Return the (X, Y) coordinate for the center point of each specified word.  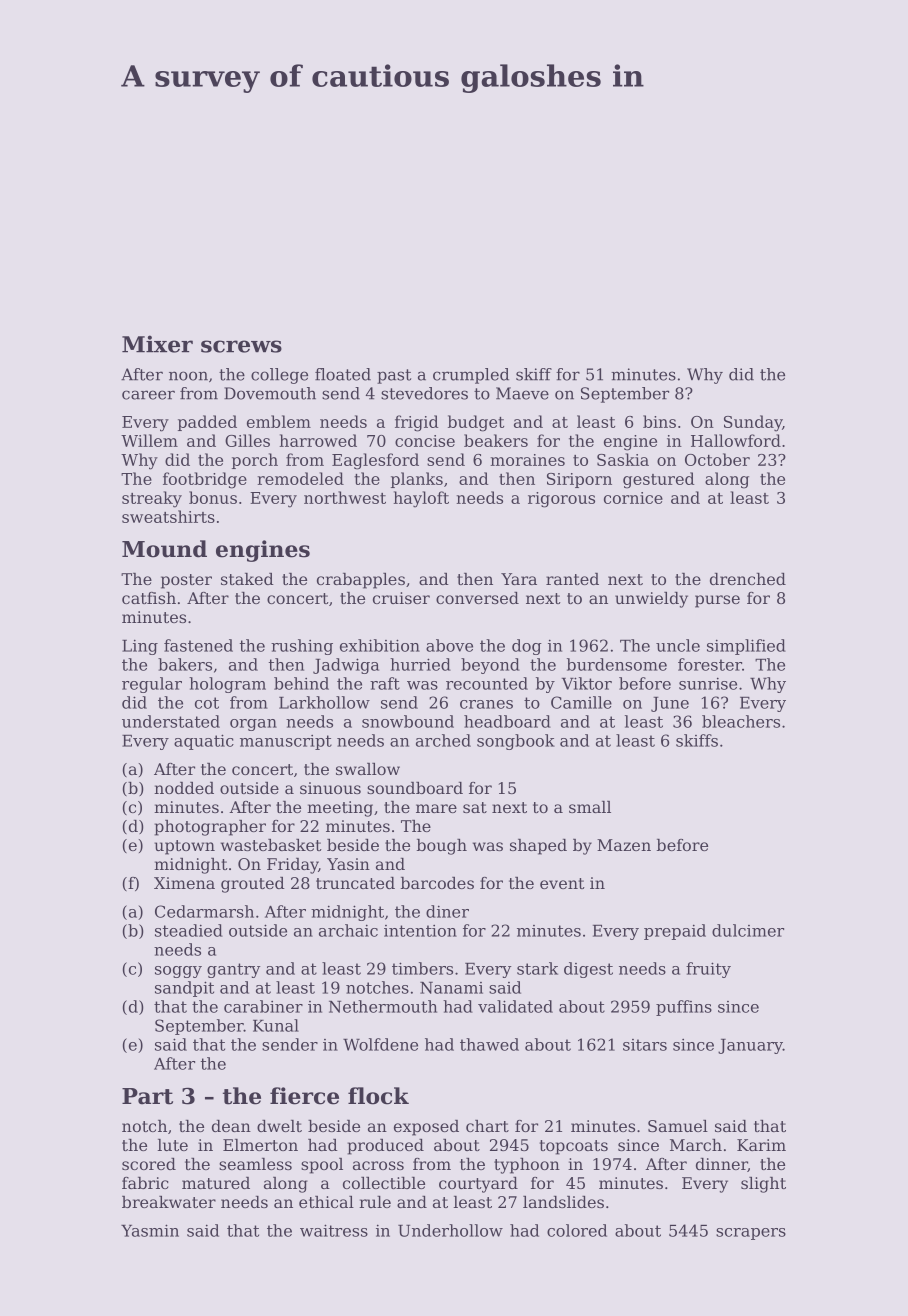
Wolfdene (380, 1044)
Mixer (157, 344)
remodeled (300, 478)
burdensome (617, 664)
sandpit (184, 989)
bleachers (741, 721)
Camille (581, 702)
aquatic (204, 742)
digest (588, 970)
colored (577, 1230)
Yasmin (150, 1230)
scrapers (751, 1234)
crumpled (471, 376)
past (394, 376)
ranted (572, 579)
